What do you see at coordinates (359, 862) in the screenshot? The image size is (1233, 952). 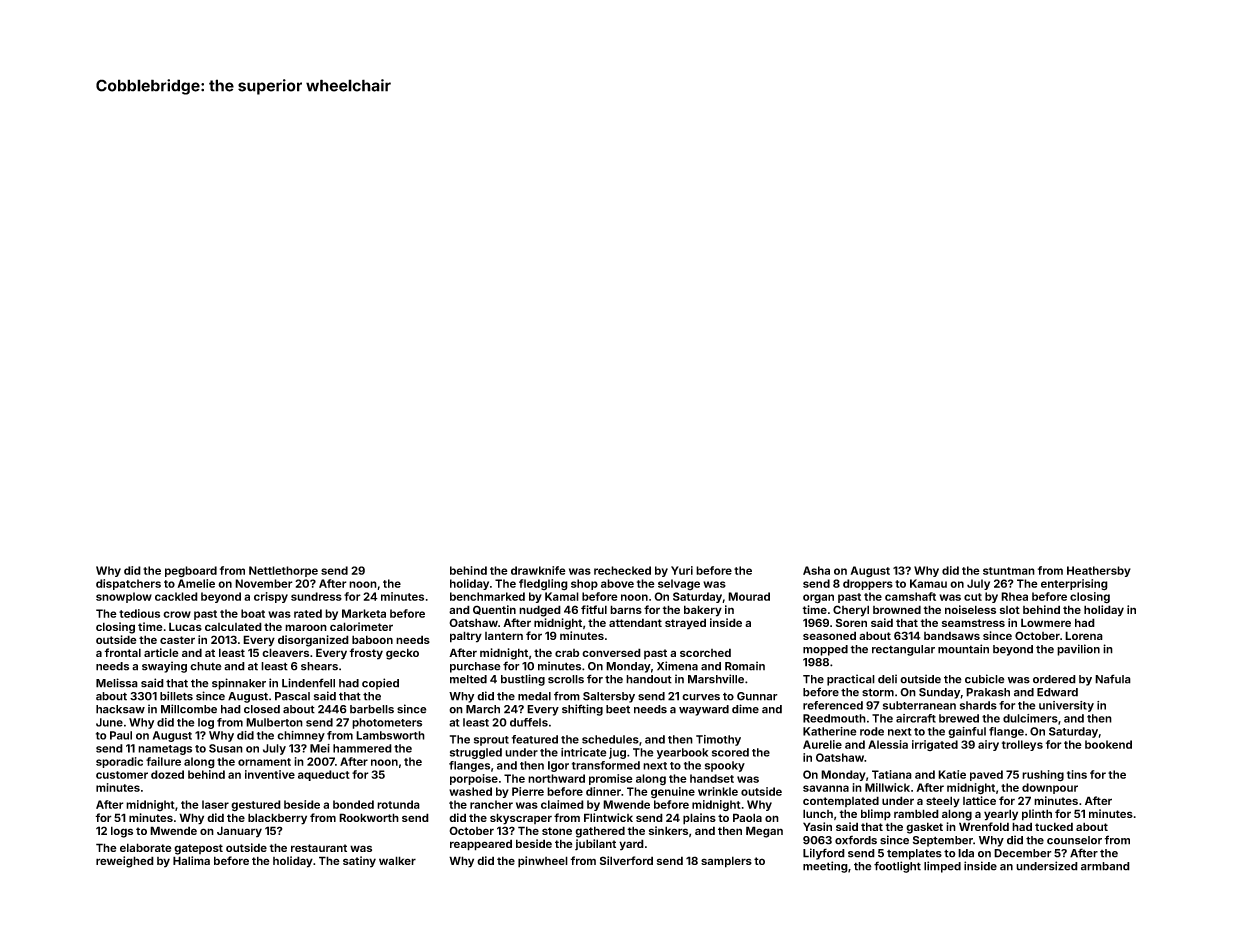 I see `satiny` at bounding box center [359, 862].
